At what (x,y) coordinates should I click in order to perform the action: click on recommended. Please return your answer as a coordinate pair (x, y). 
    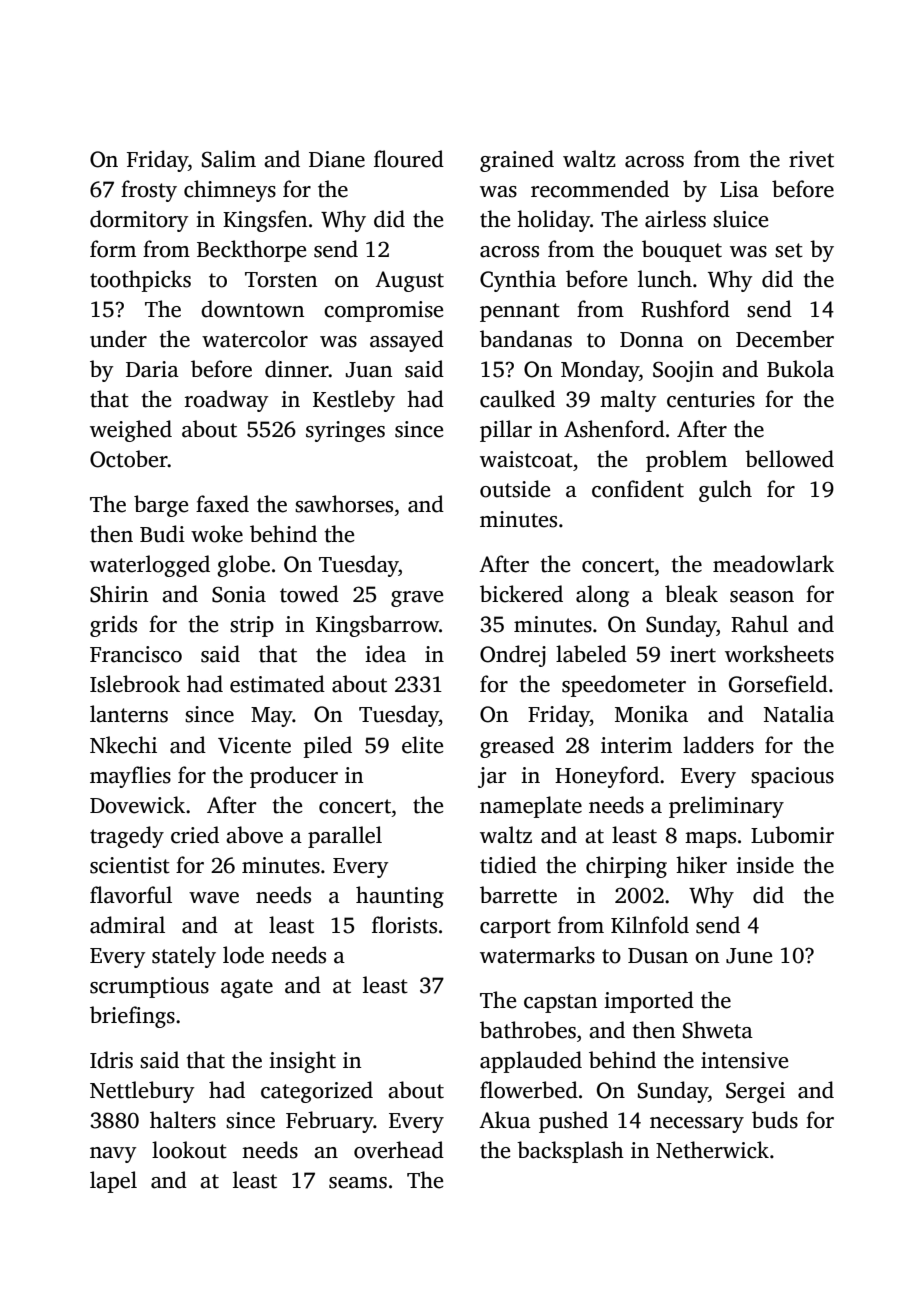
    Looking at the image, I should click on (600, 189).
